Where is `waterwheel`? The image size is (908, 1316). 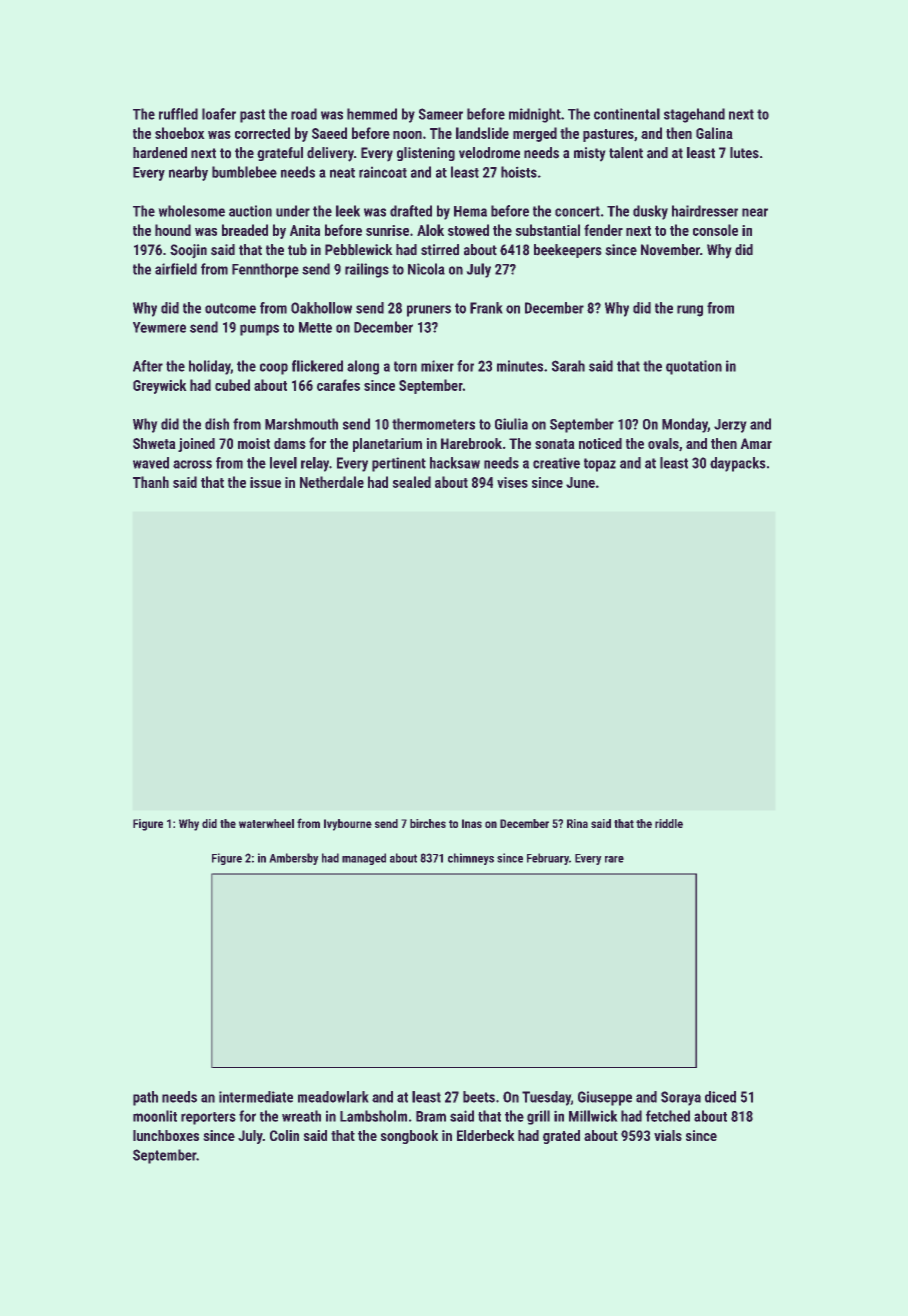 waterwheel is located at coordinates (266, 823).
